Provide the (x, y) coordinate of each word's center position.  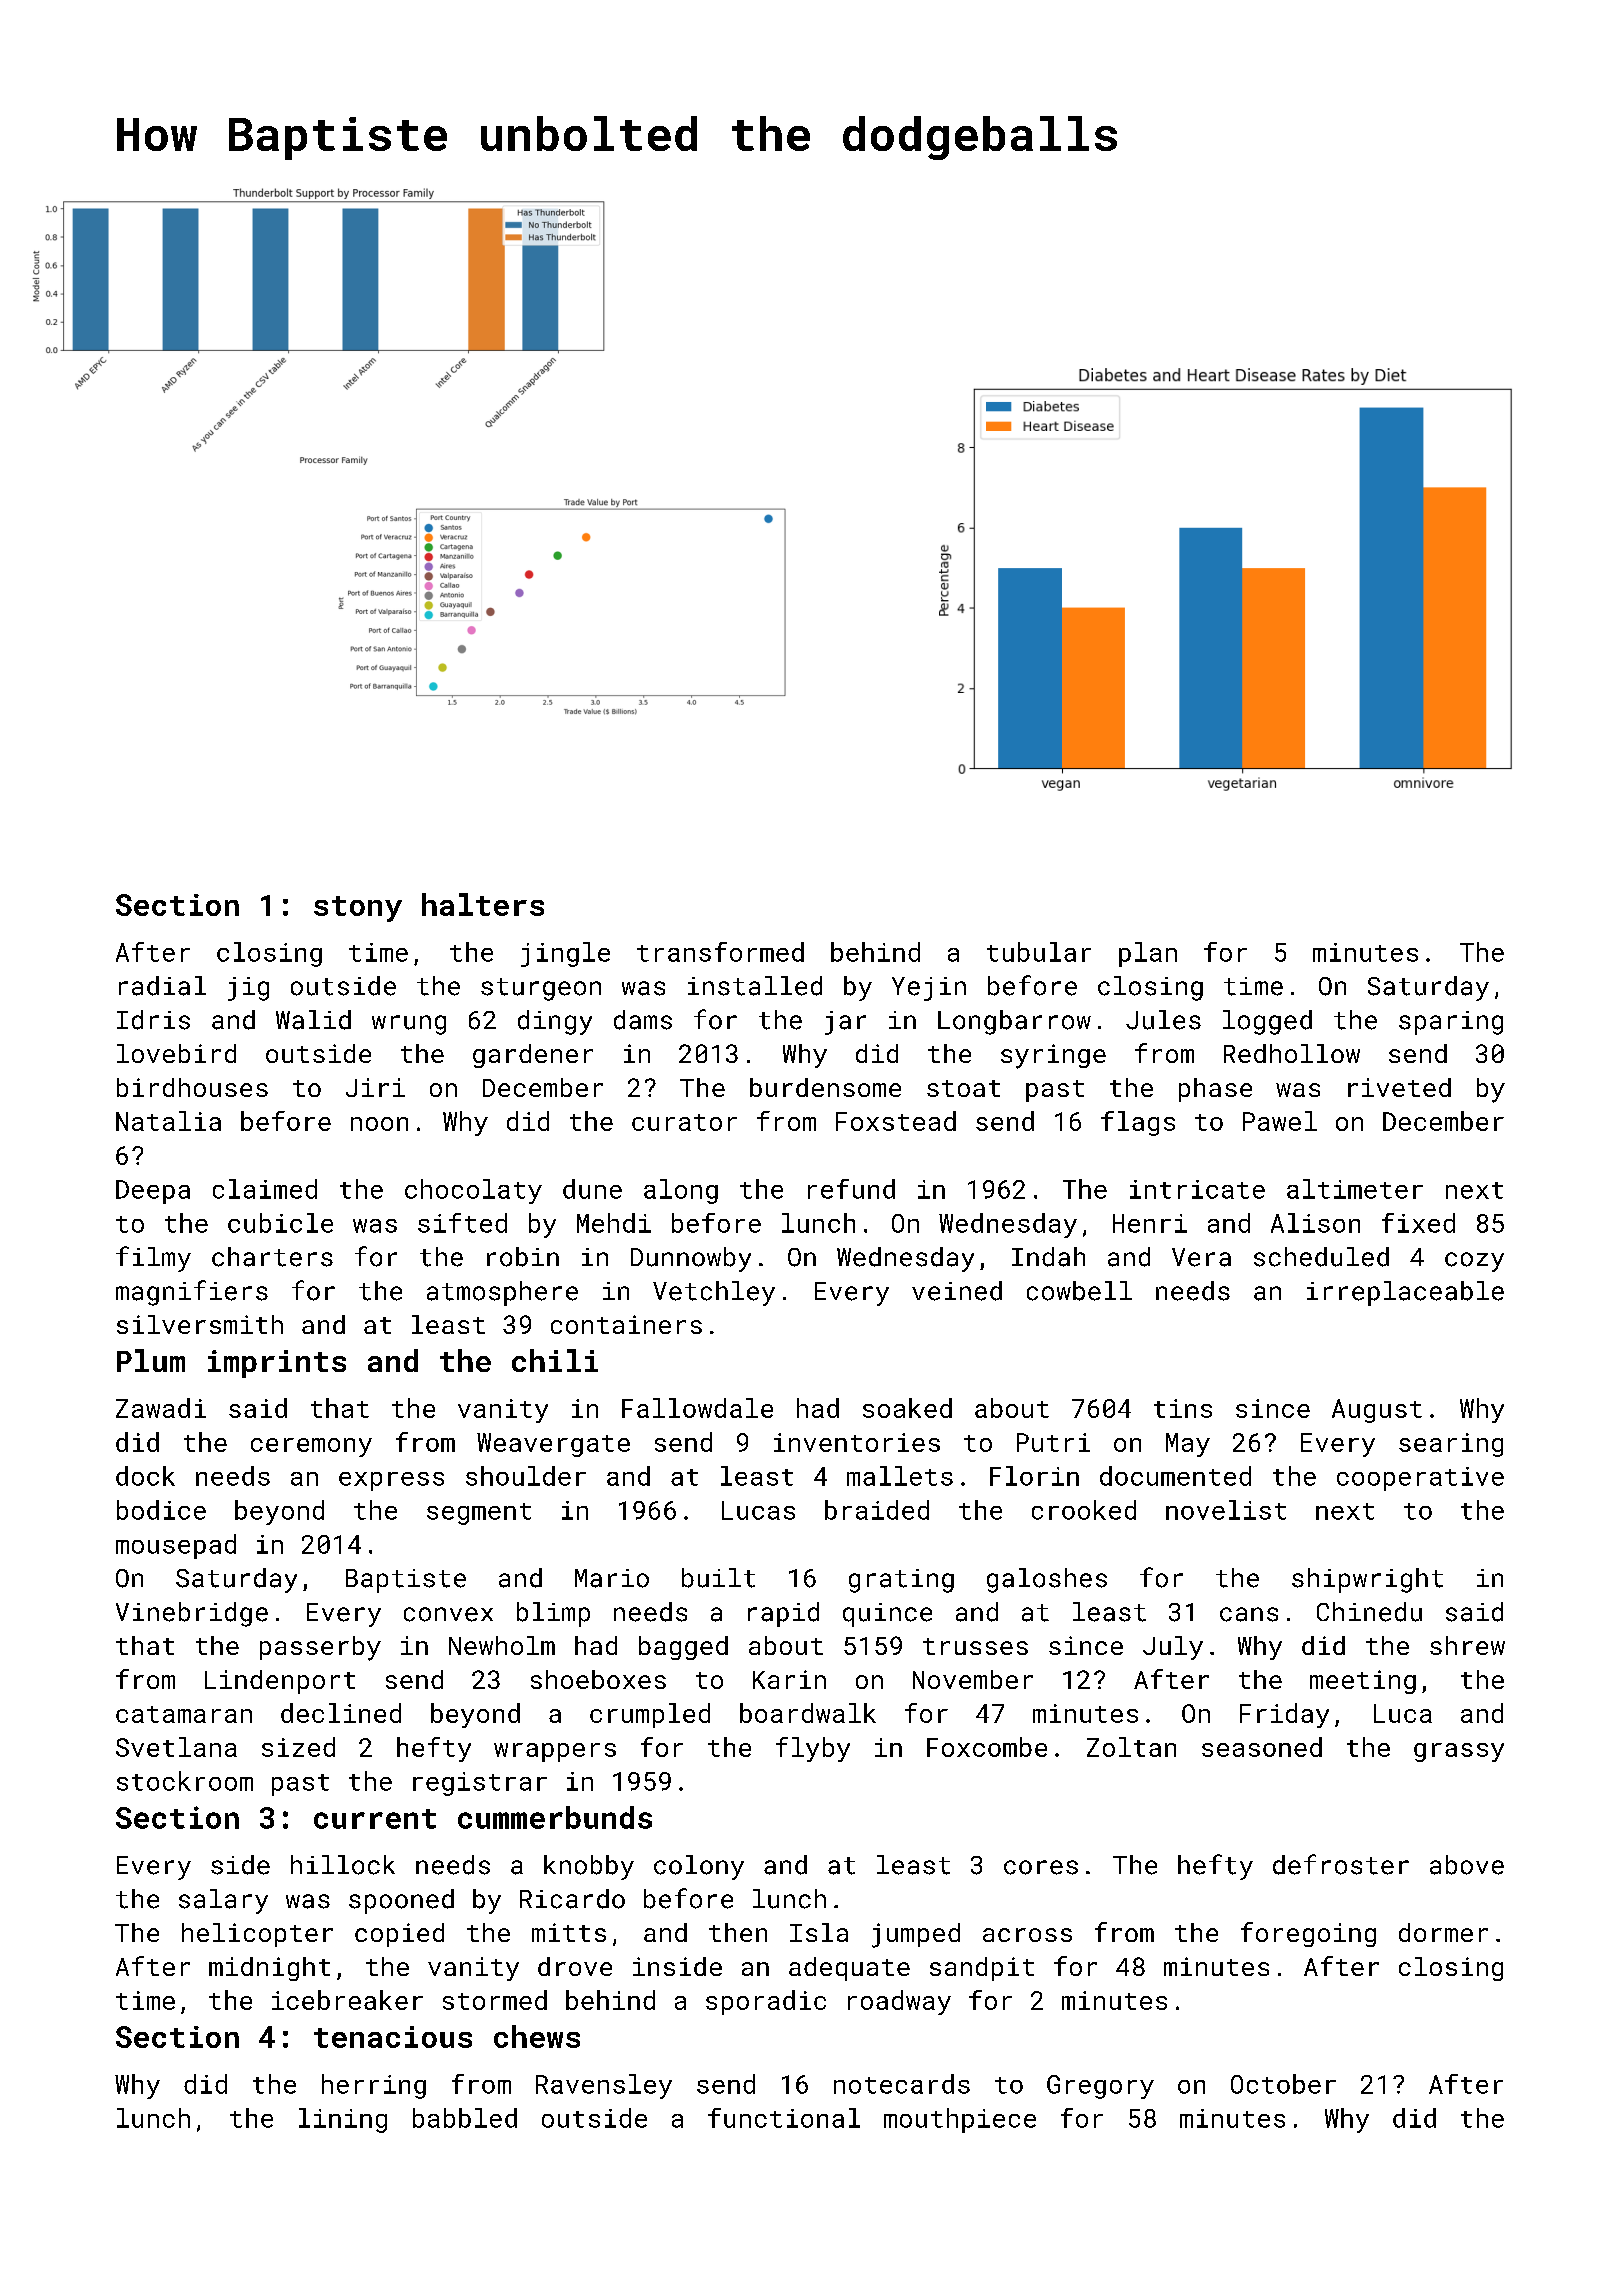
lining (343, 2120)
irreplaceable (1405, 1293)
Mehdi (614, 1223)
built (718, 1578)
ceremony (311, 1447)
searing (1451, 1445)
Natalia (168, 1121)
